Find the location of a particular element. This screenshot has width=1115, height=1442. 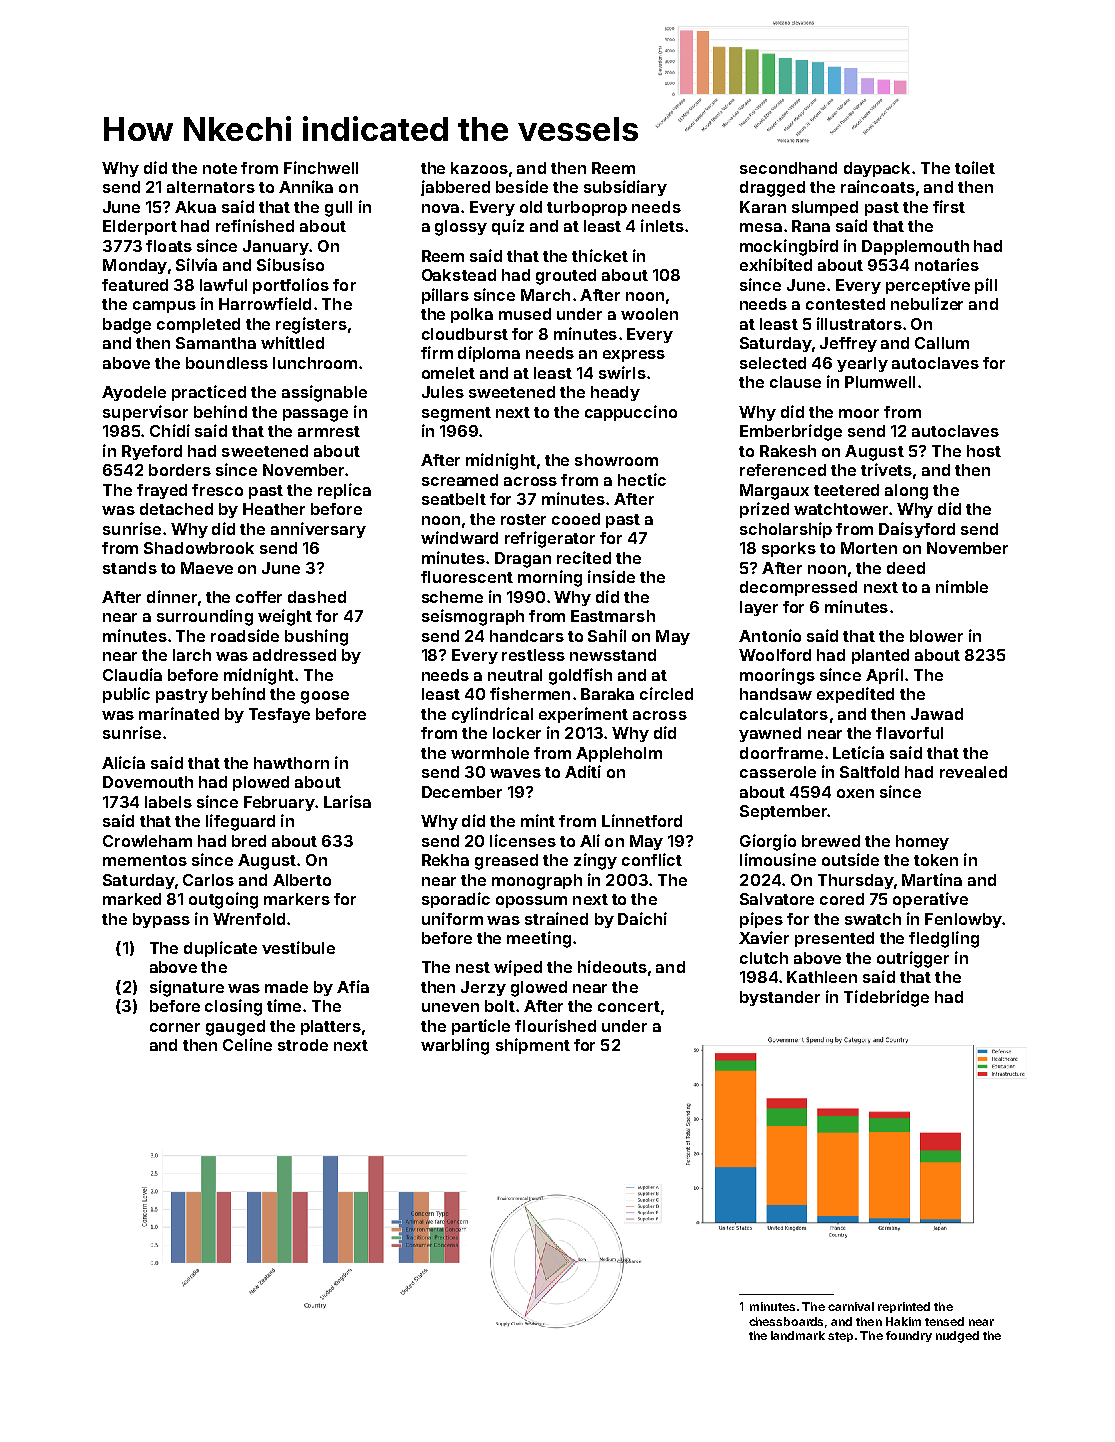

polka is located at coordinates (472, 315).
